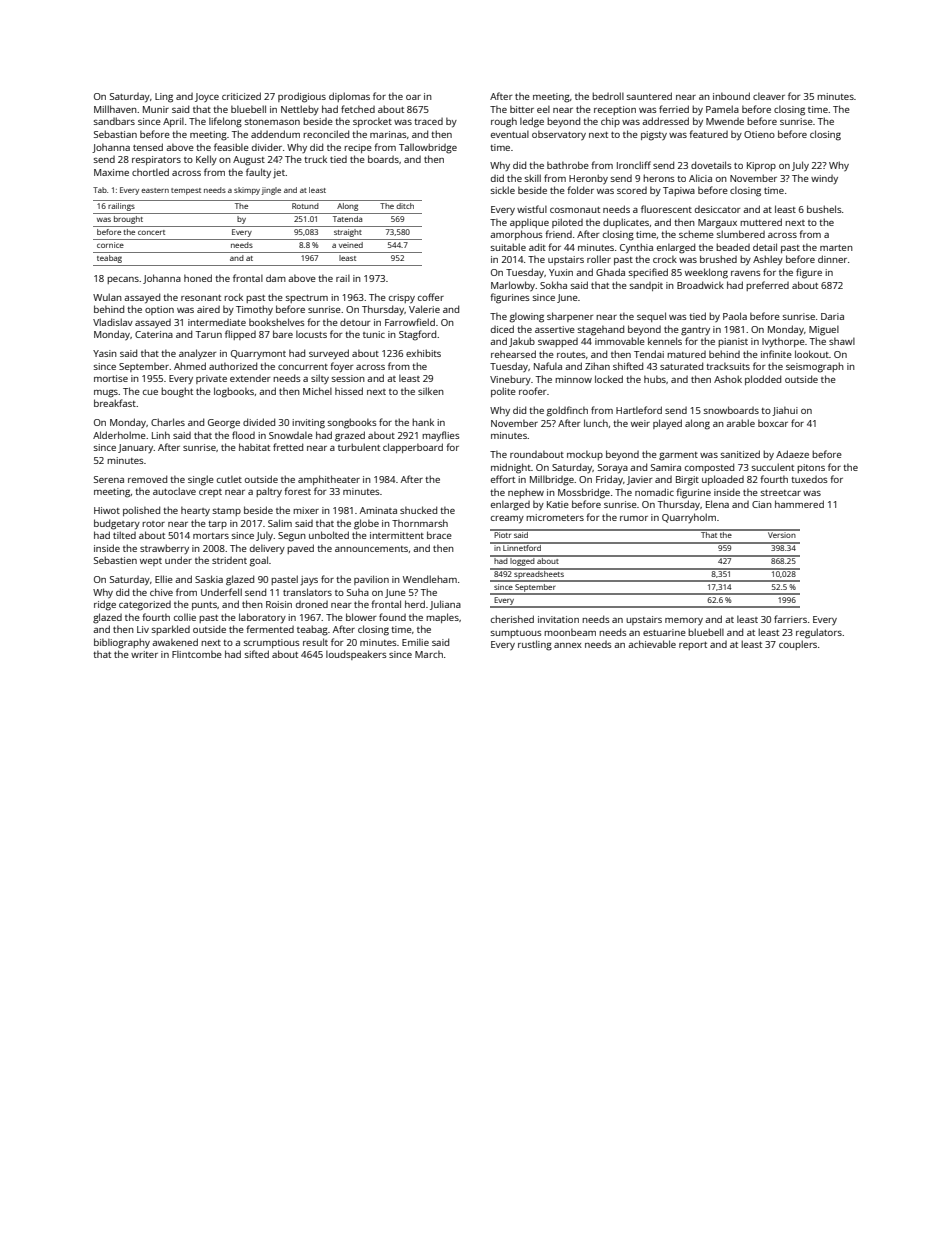 The width and height of the screenshot is (952, 1233). What do you see at coordinates (809, 479) in the screenshot?
I see `tuxedos` at bounding box center [809, 479].
